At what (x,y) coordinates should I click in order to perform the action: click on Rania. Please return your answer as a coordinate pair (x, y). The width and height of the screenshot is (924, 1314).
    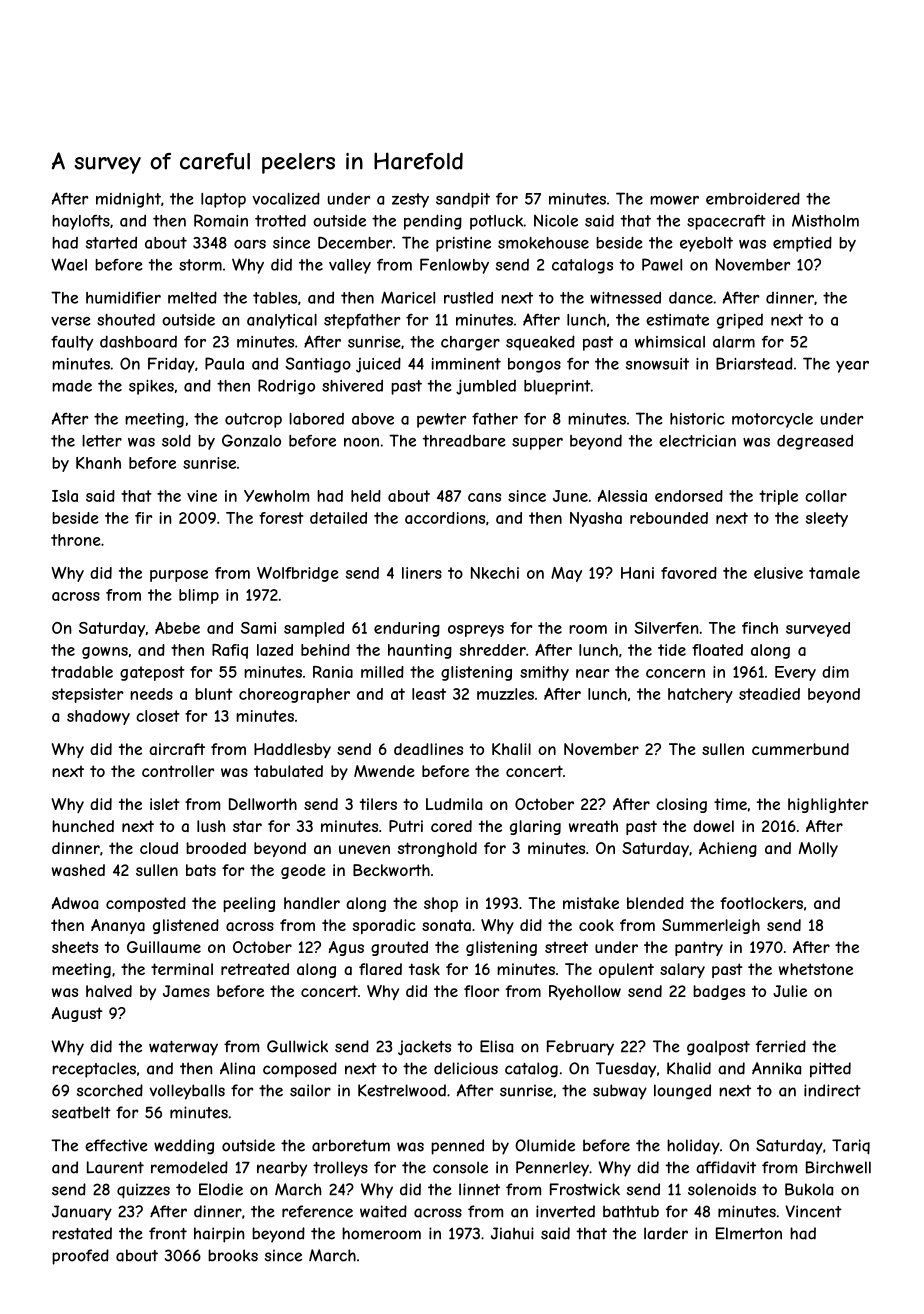
    Looking at the image, I should click on (333, 672).
